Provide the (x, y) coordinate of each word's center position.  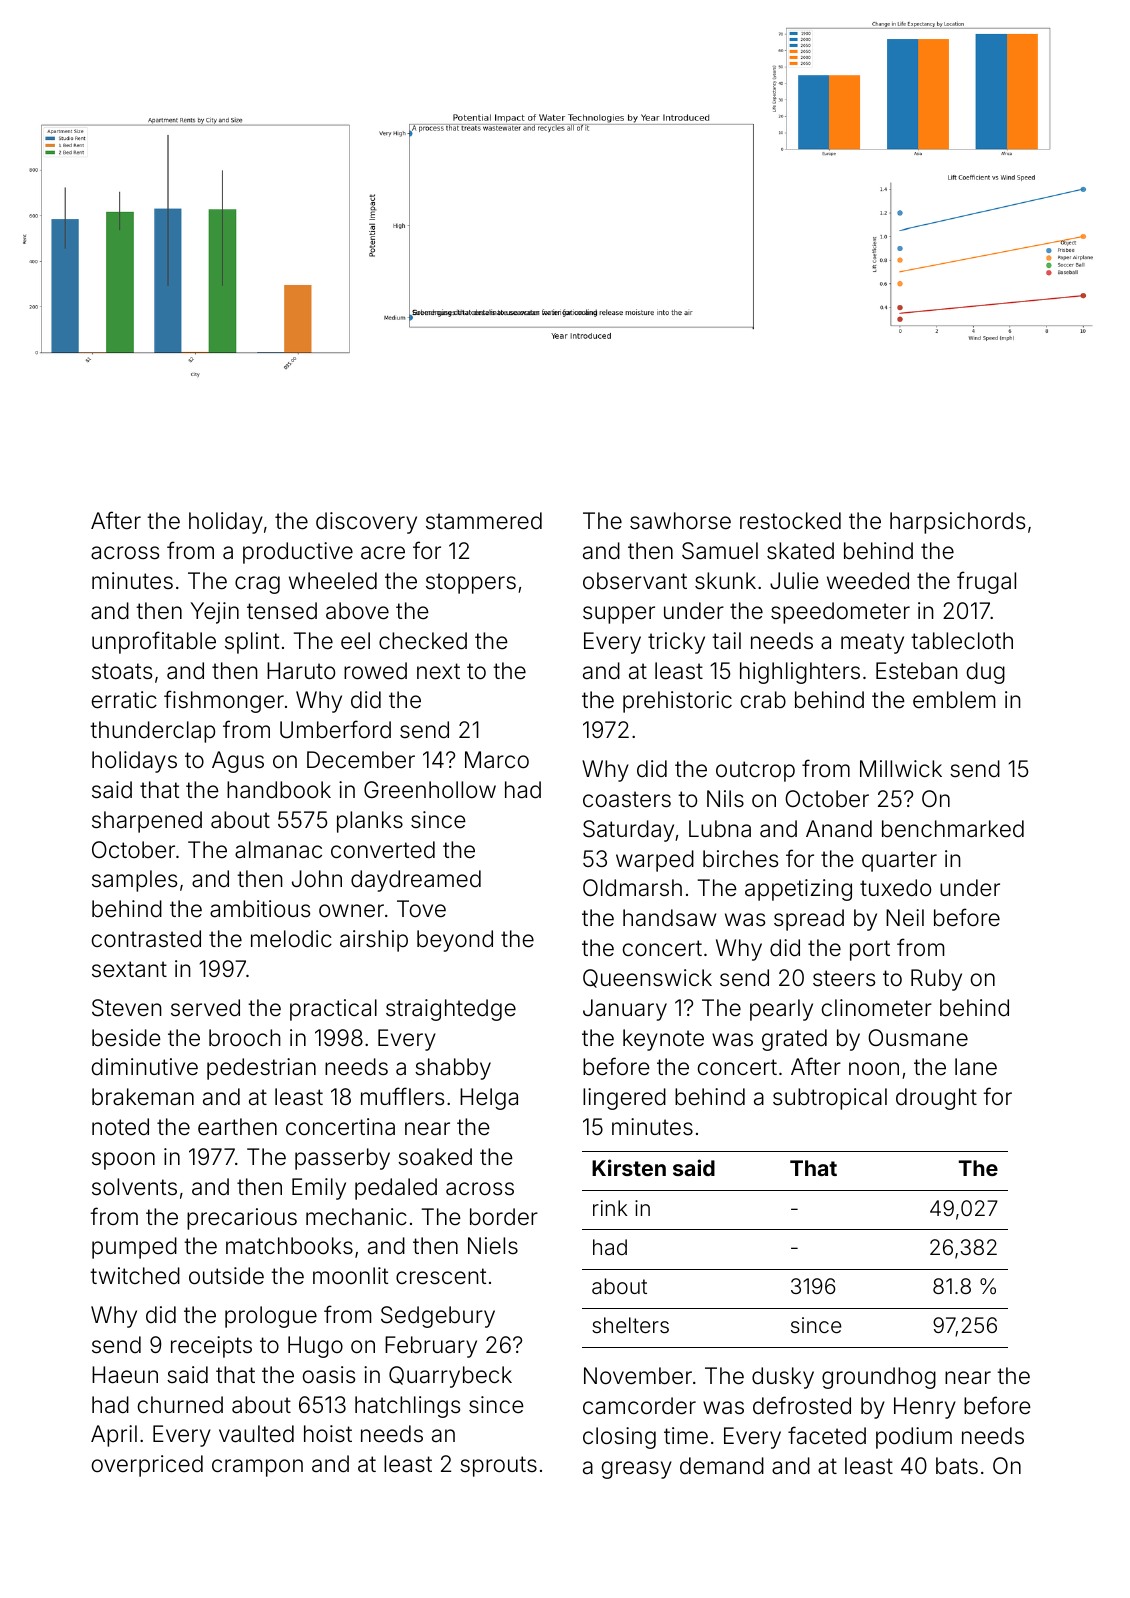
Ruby (936, 980)
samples (134, 881)
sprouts (498, 1466)
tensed (282, 611)
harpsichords (957, 523)
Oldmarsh (632, 888)
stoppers (471, 583)
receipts (211, 1347)
